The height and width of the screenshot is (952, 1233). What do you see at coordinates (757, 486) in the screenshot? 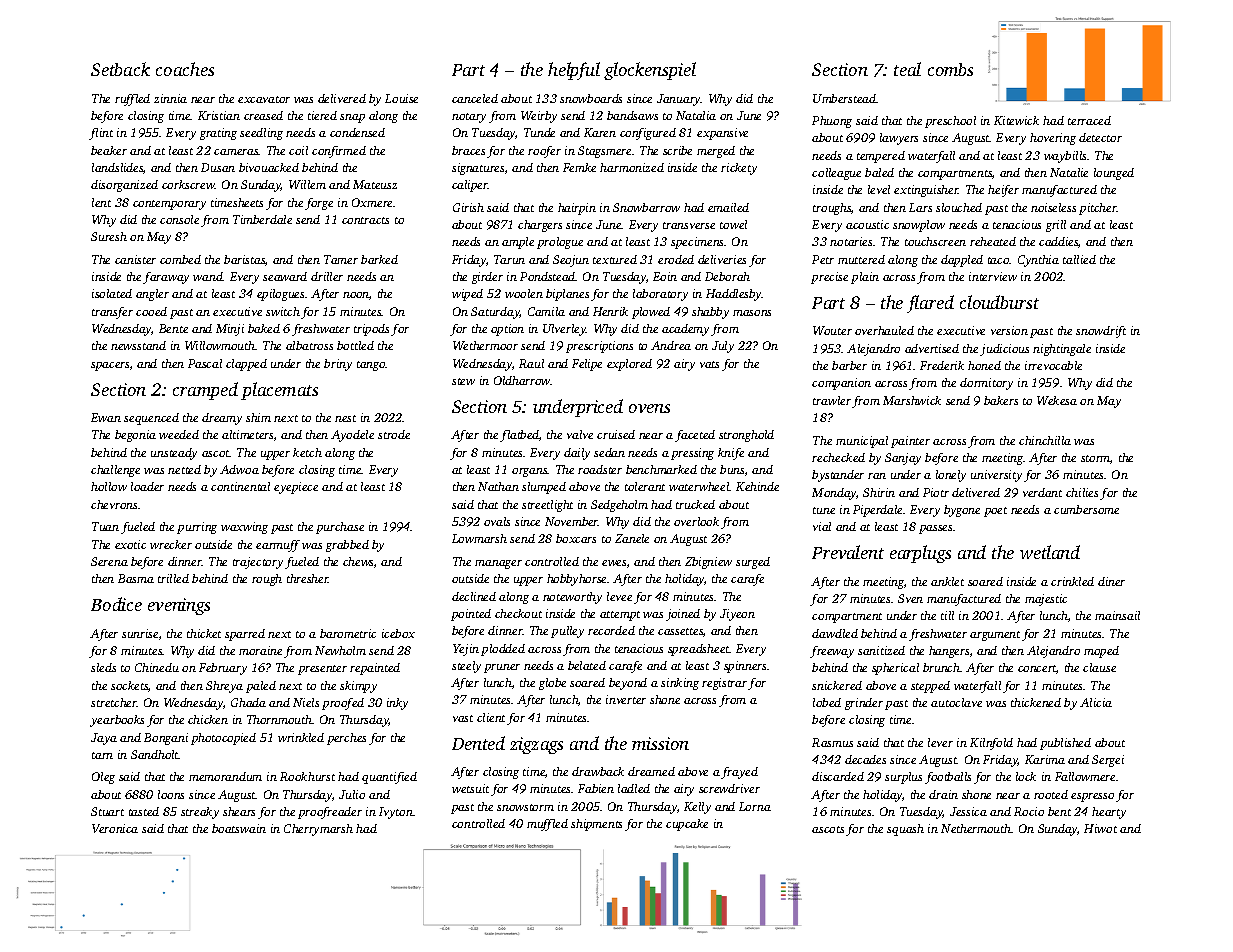
I see `Kehinde` at bounding box center [757, 486].
